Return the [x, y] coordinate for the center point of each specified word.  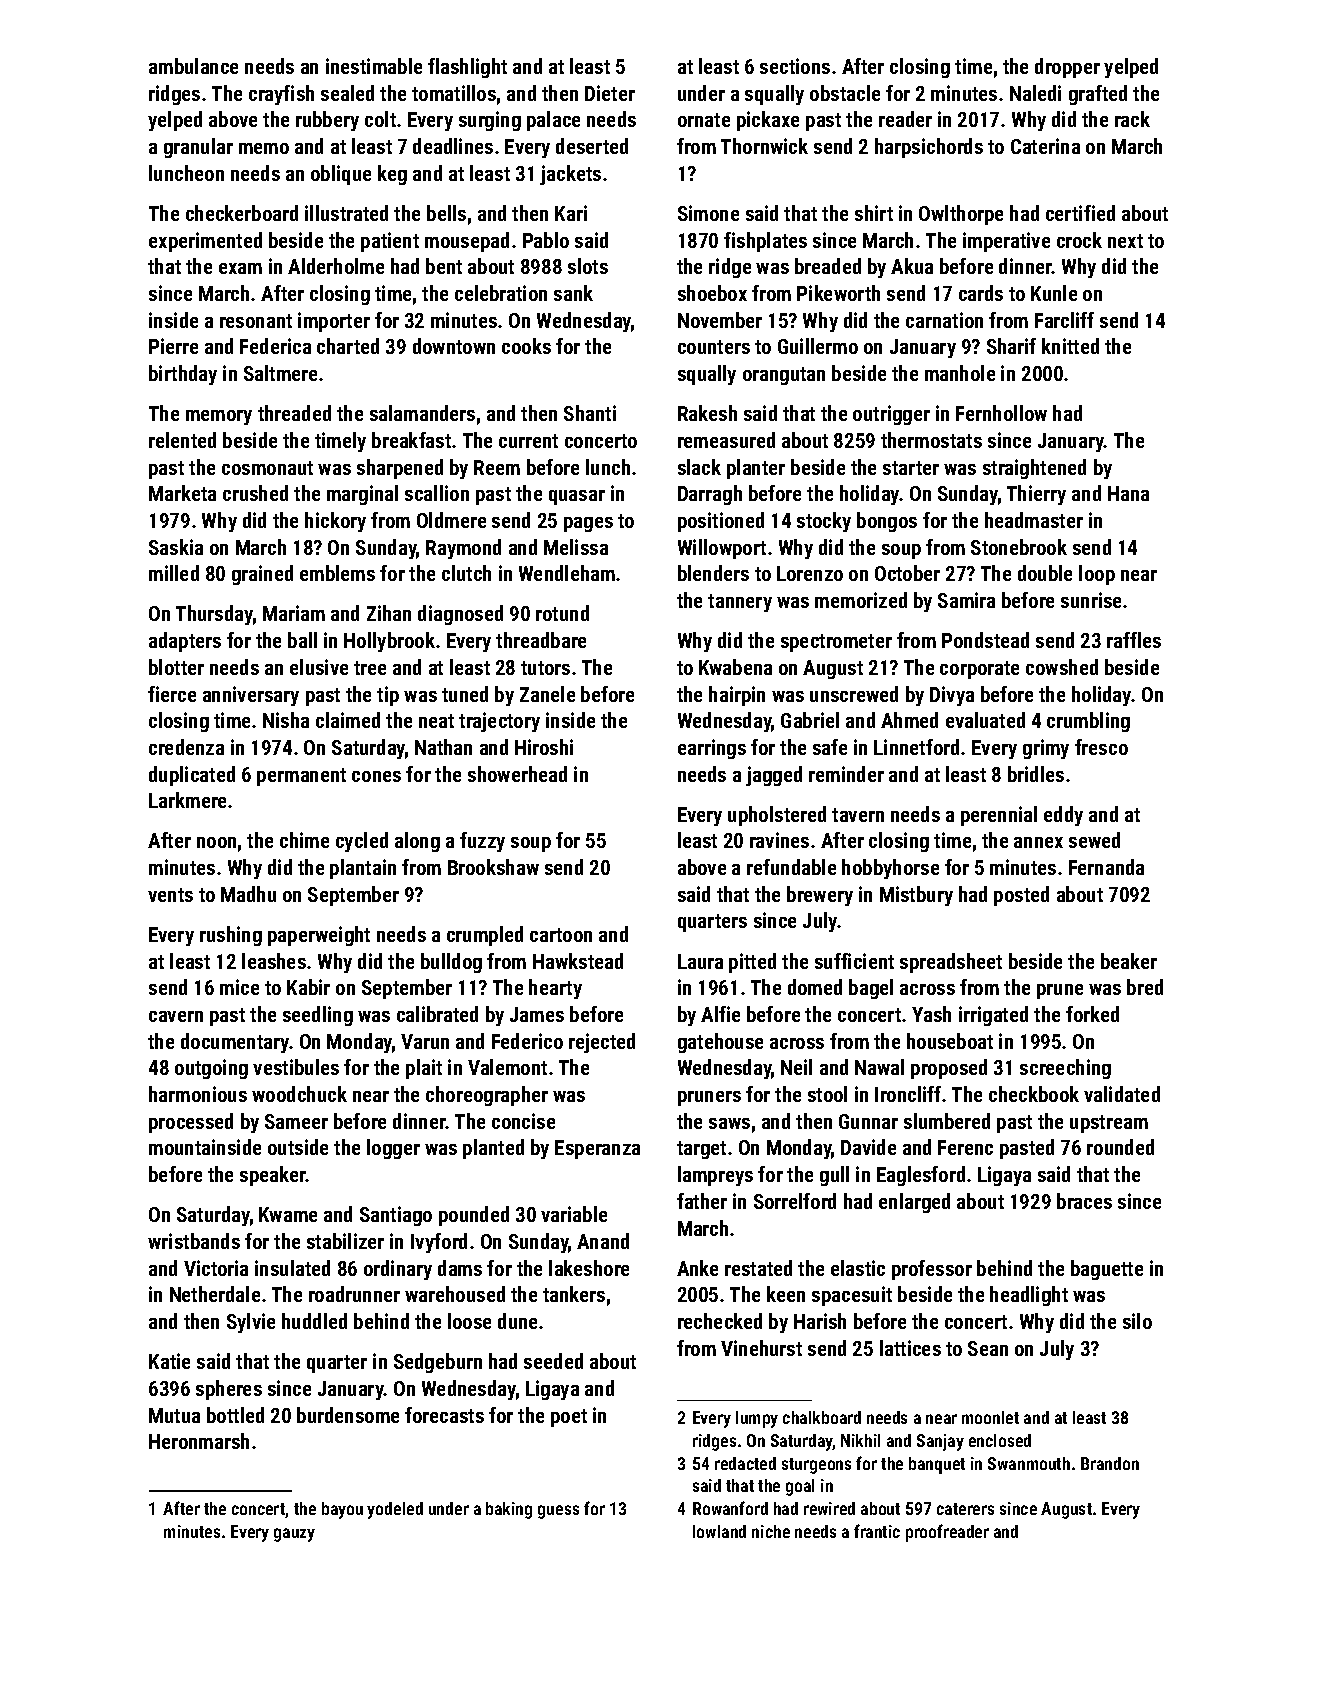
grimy [1046, 749]
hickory [335, 522]
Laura [700, 961]
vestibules [296, 1067]
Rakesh [707, 413]
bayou [342, 1510]
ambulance [193, 66]
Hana [1128, 493]
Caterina [1045, 146]
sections [795, 66]
